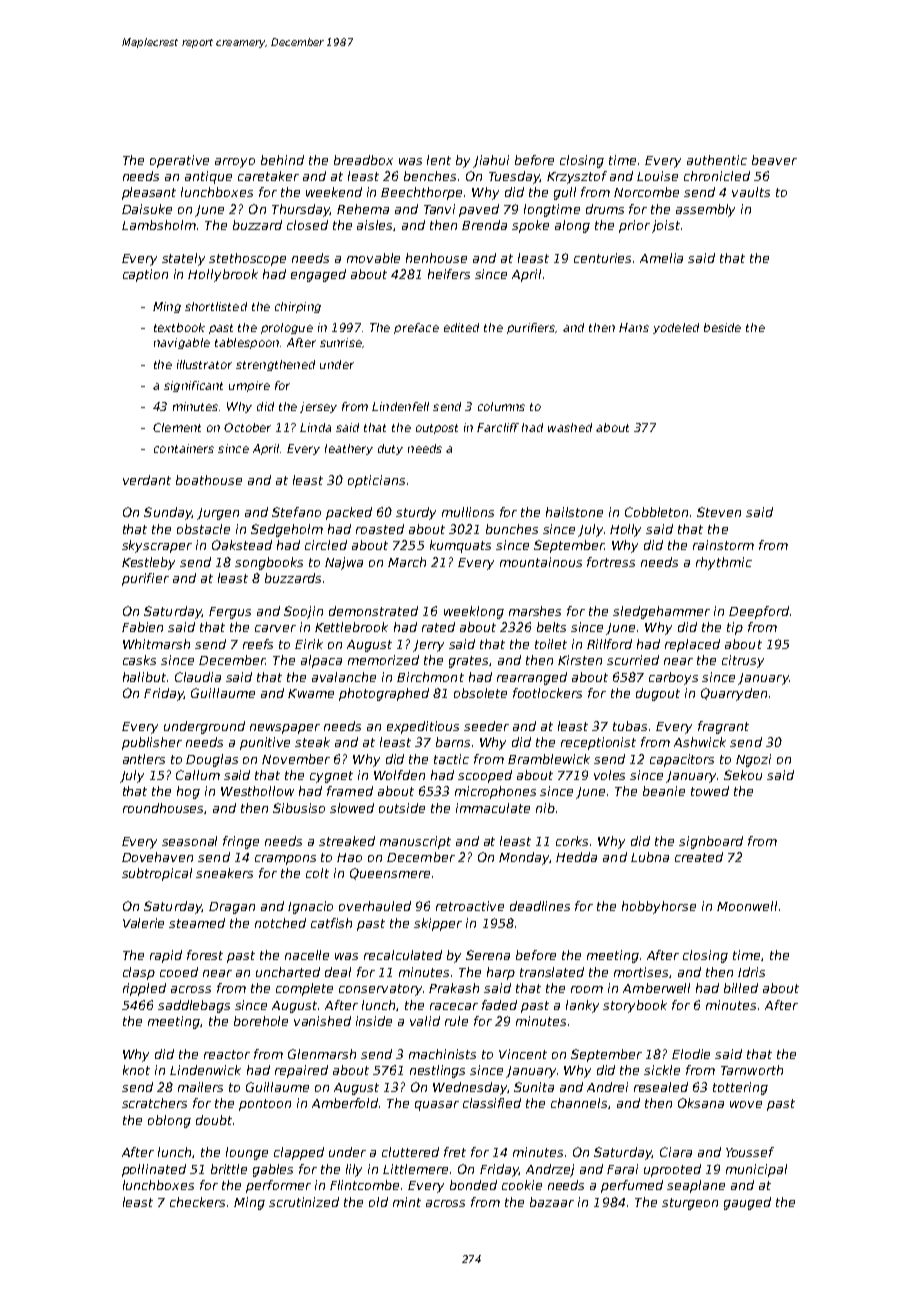  Describe the element at coordinates (719, 512) in the page. I see `Steven` at that location.
